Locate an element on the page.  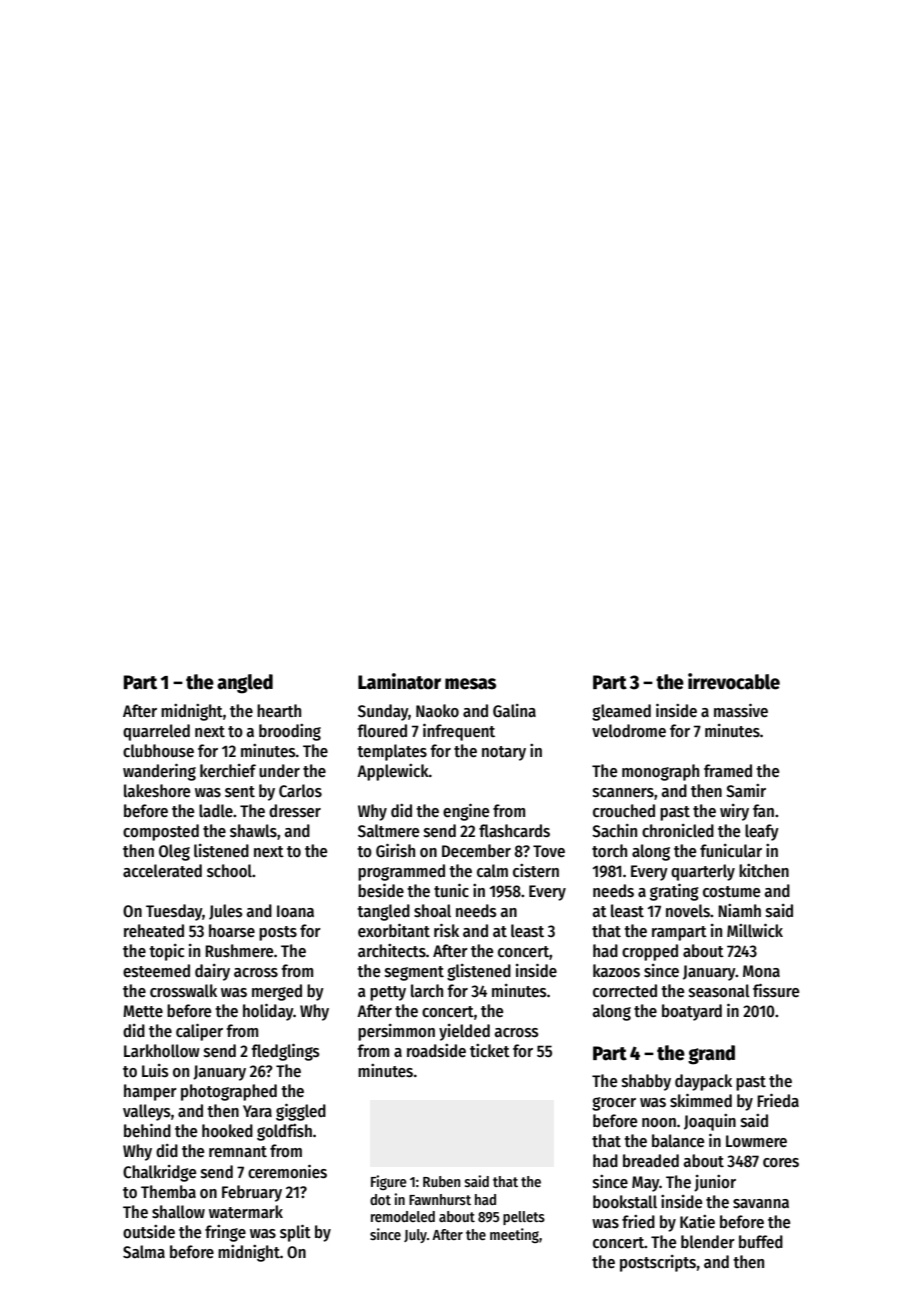
May is located at coordinates (645, 1184).
